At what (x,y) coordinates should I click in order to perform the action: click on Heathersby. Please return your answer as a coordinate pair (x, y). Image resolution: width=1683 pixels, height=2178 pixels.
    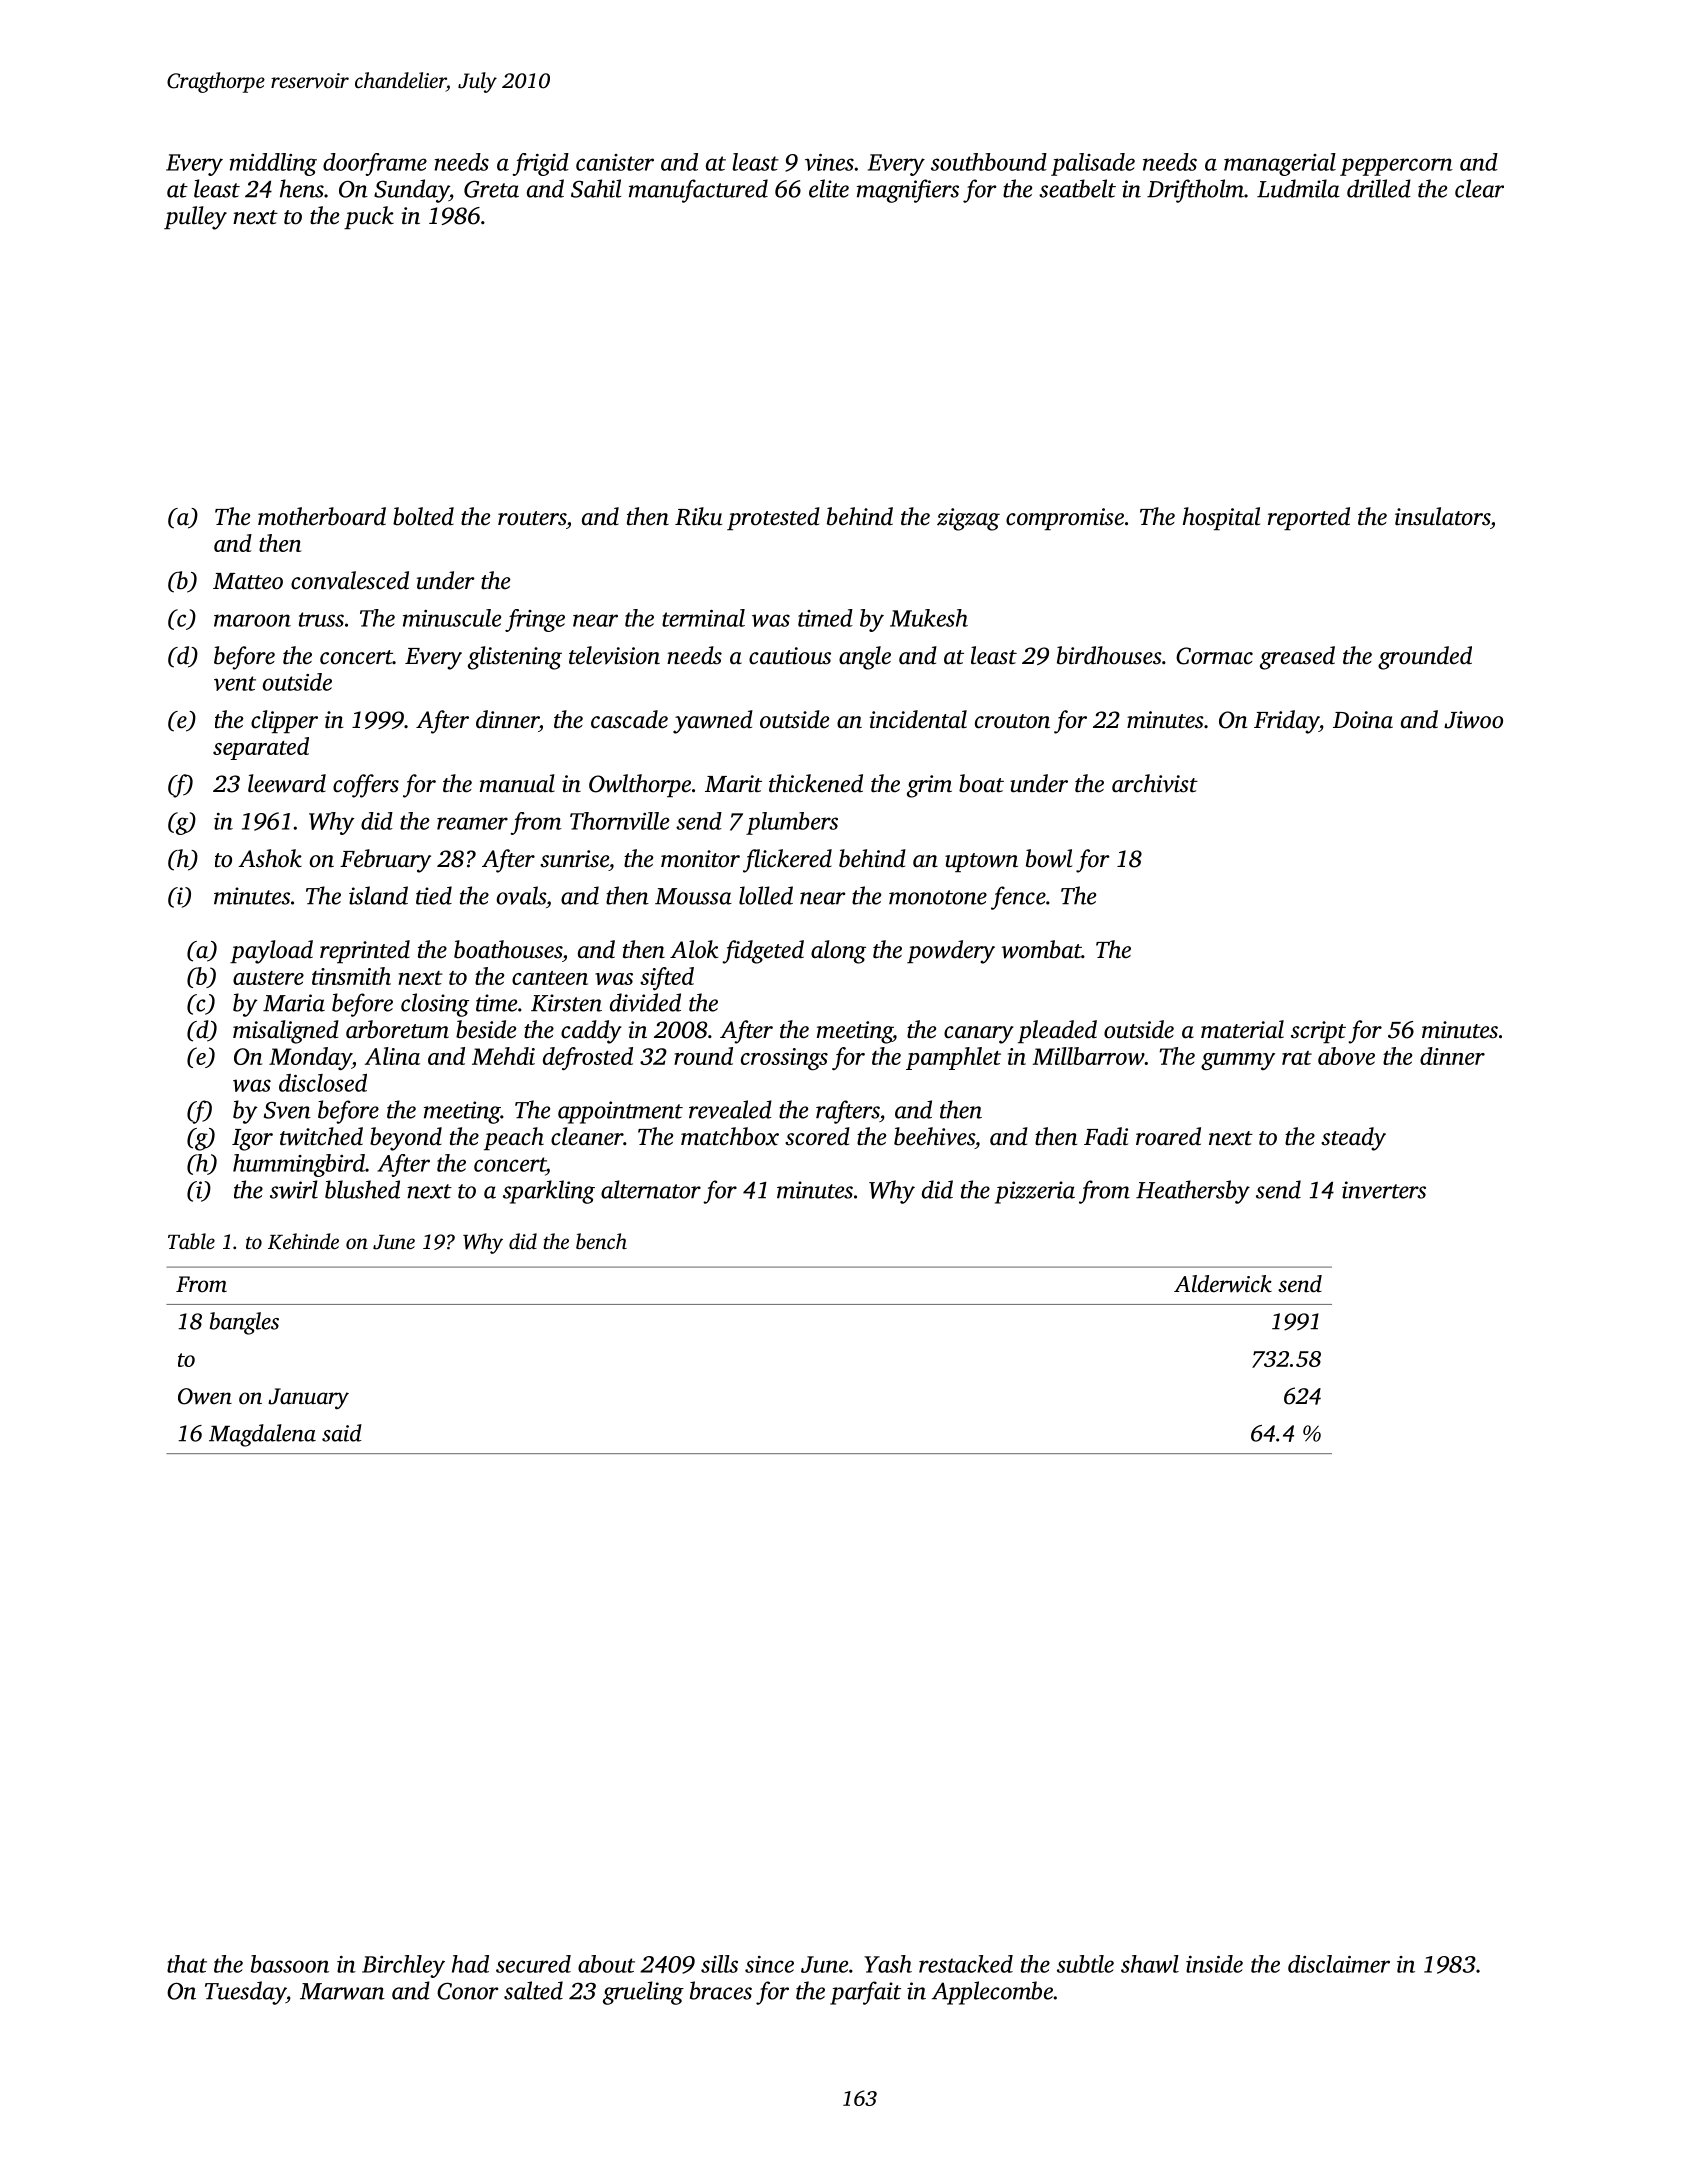
    Looking at the image, I should click on (1193, 1192).
